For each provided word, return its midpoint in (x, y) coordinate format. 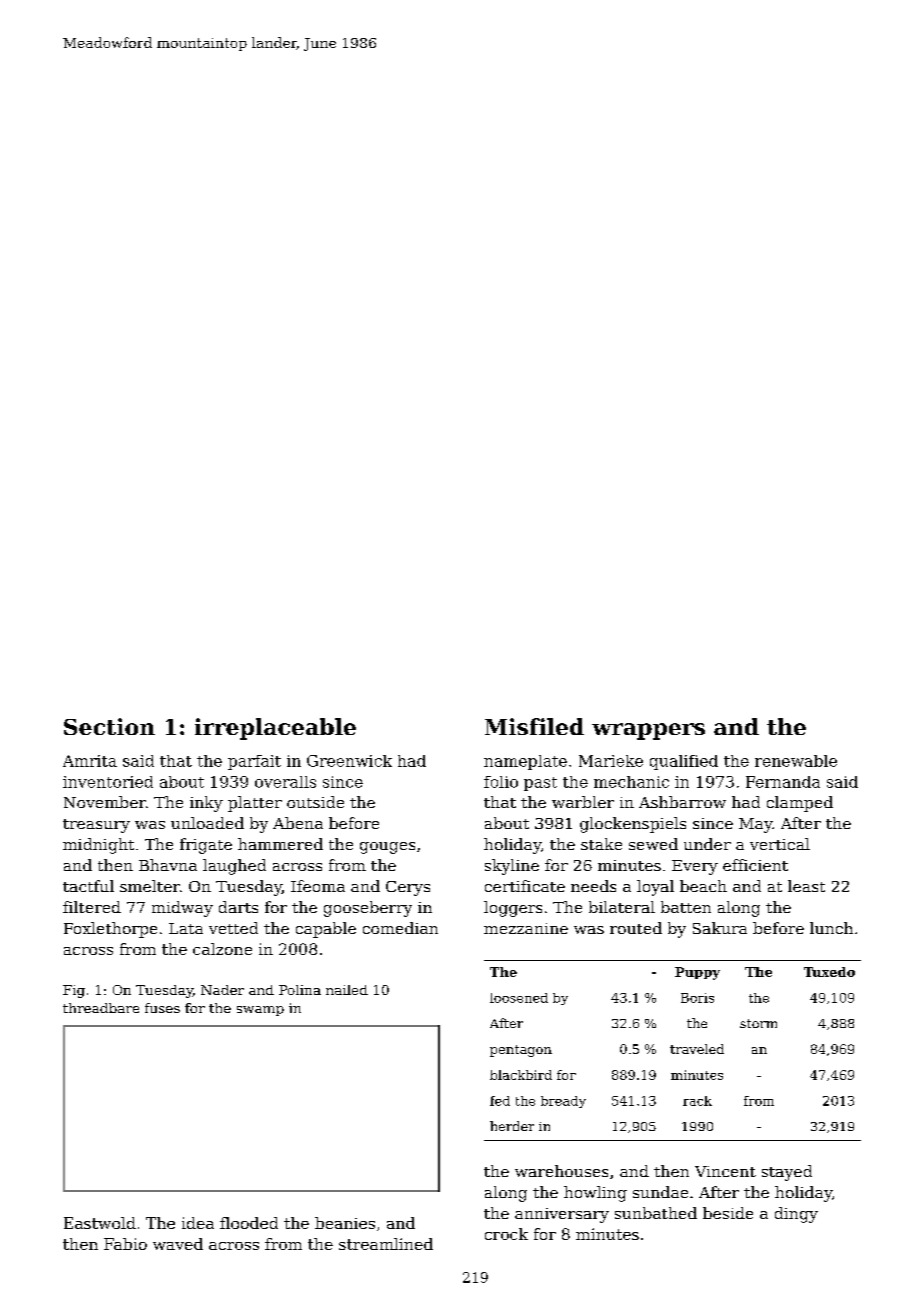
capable (326, 930)
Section (109, 726)
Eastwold (100, 1223)
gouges (387, 848)
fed (500, 1101)
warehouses (561, 1171)
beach (703, 886)
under (707, 844)
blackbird (521, 1075)
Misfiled (534, 726)
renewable (796, 761)
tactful (88, 886)
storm (758, 1023)
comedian (400, 928)
